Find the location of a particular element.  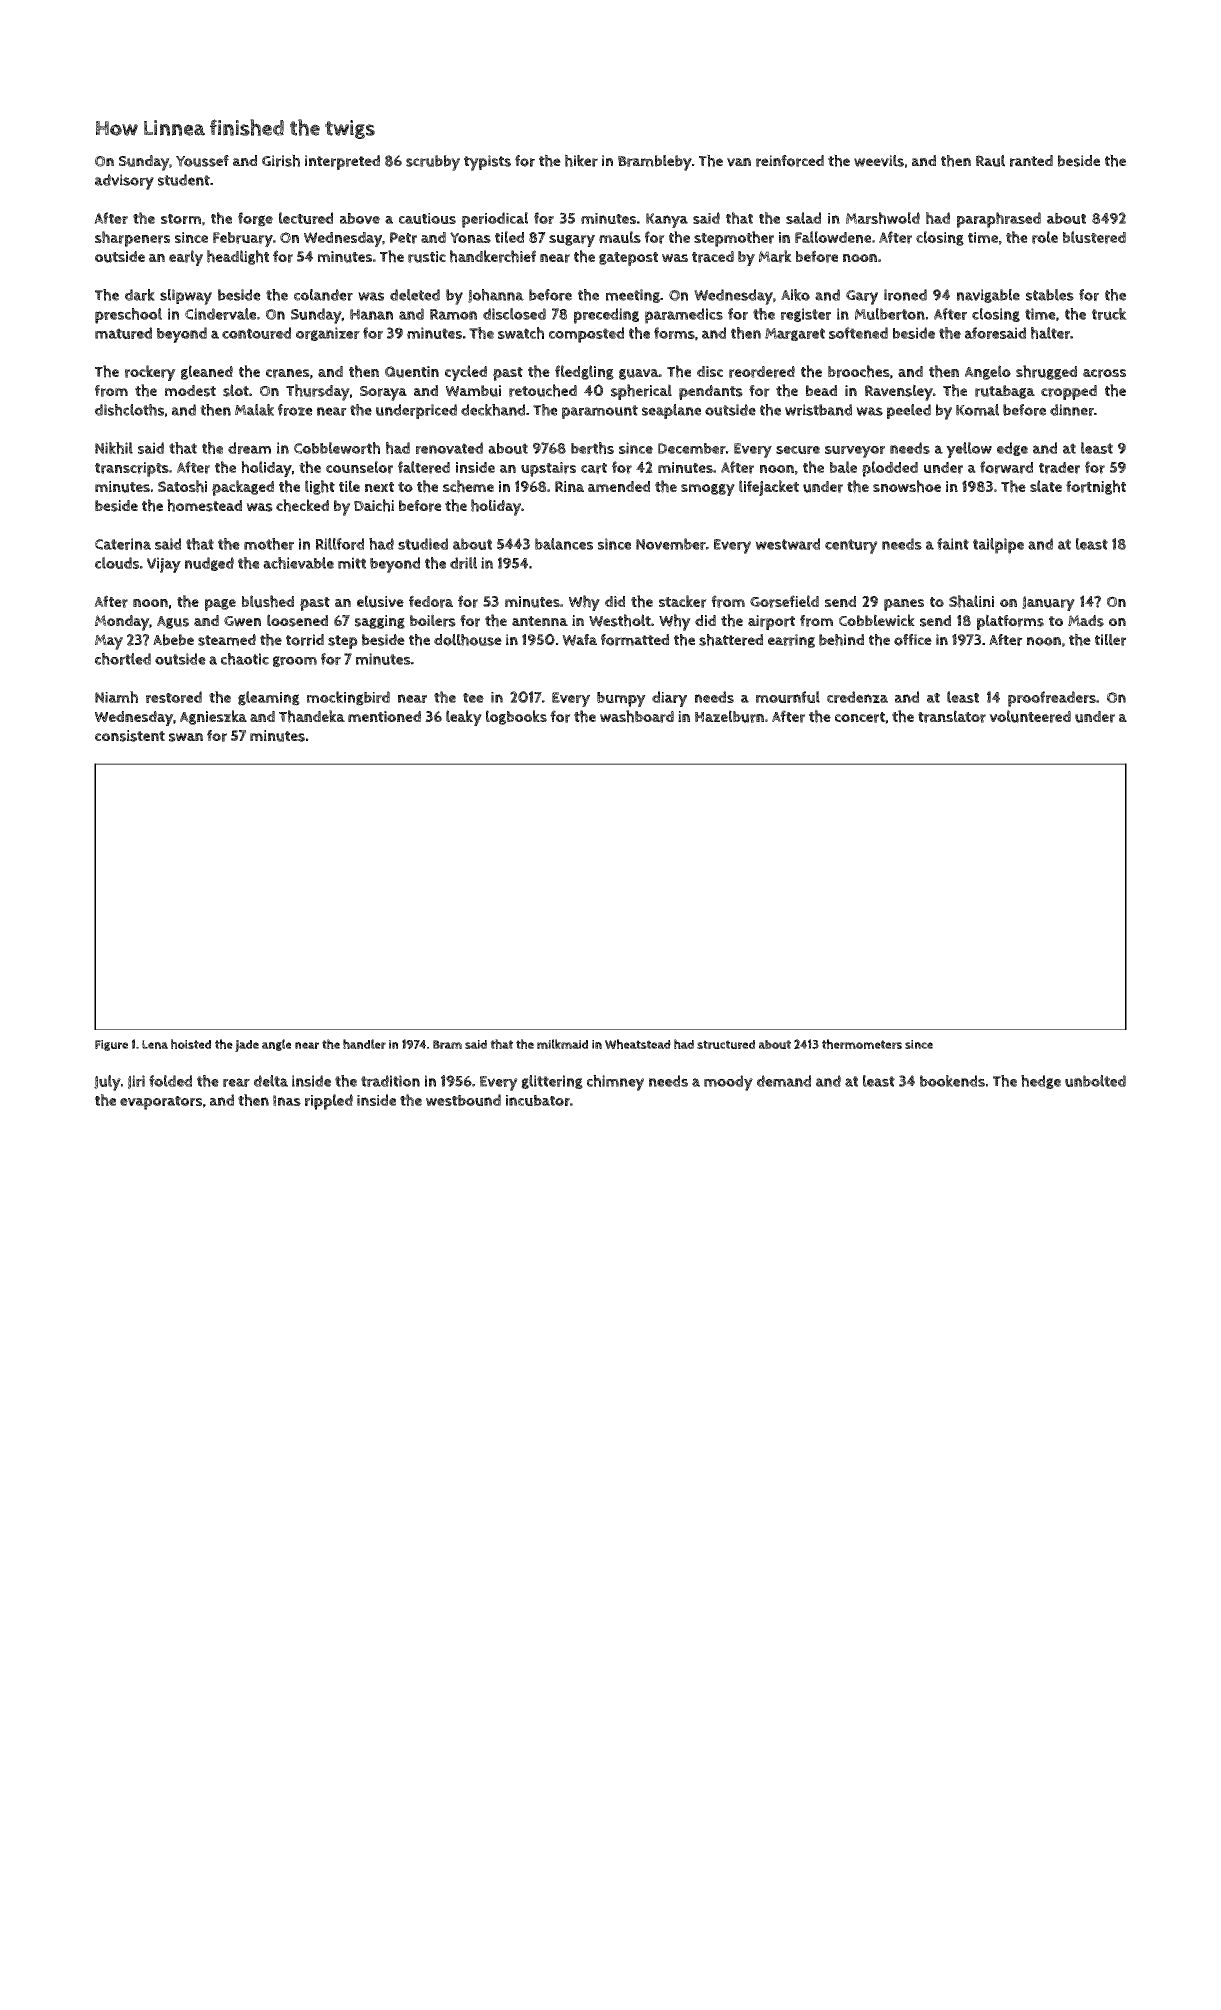

logbooks is located at coordinates (516, 717).
